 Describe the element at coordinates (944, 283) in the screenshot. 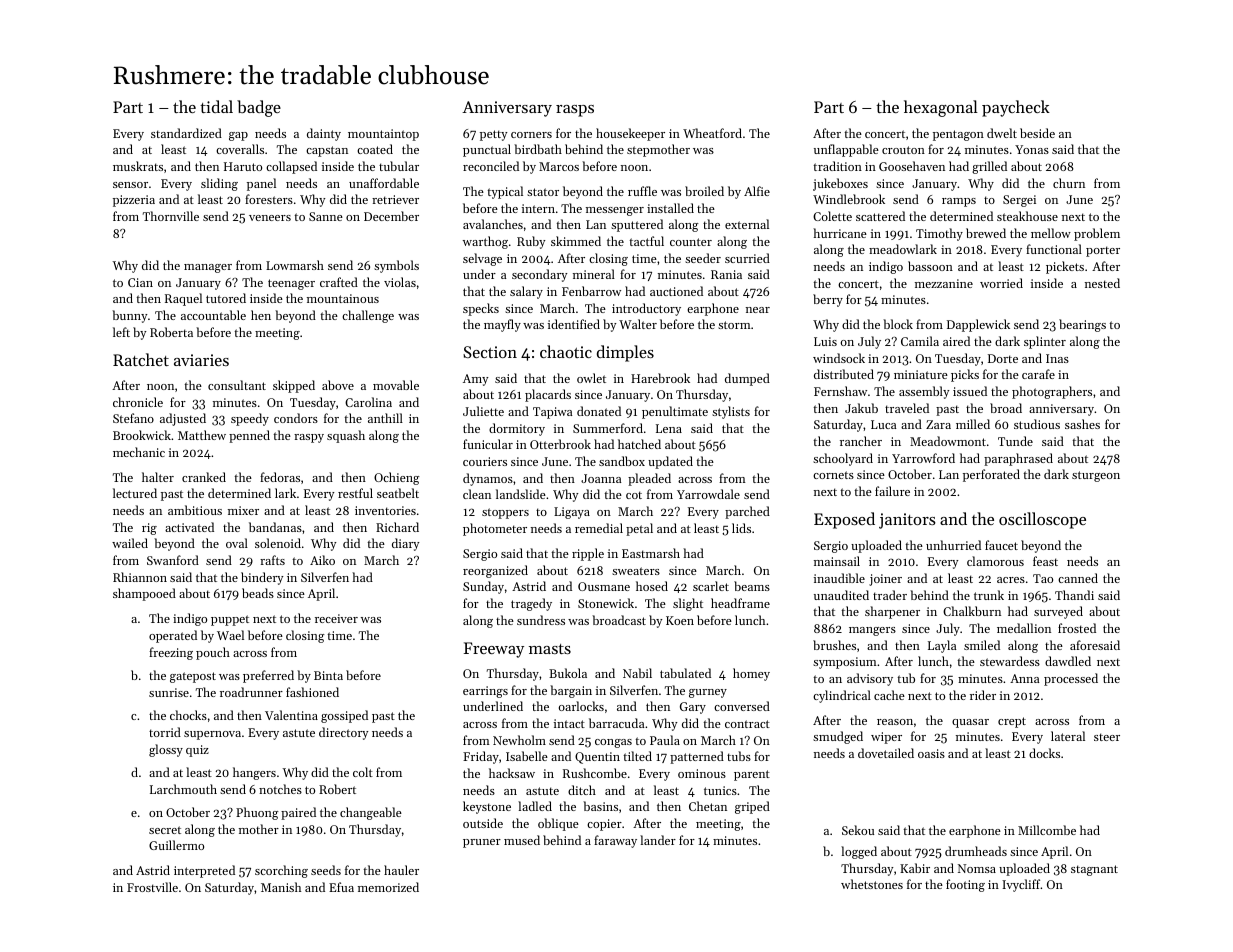

I see `mezzanine` at that location.
